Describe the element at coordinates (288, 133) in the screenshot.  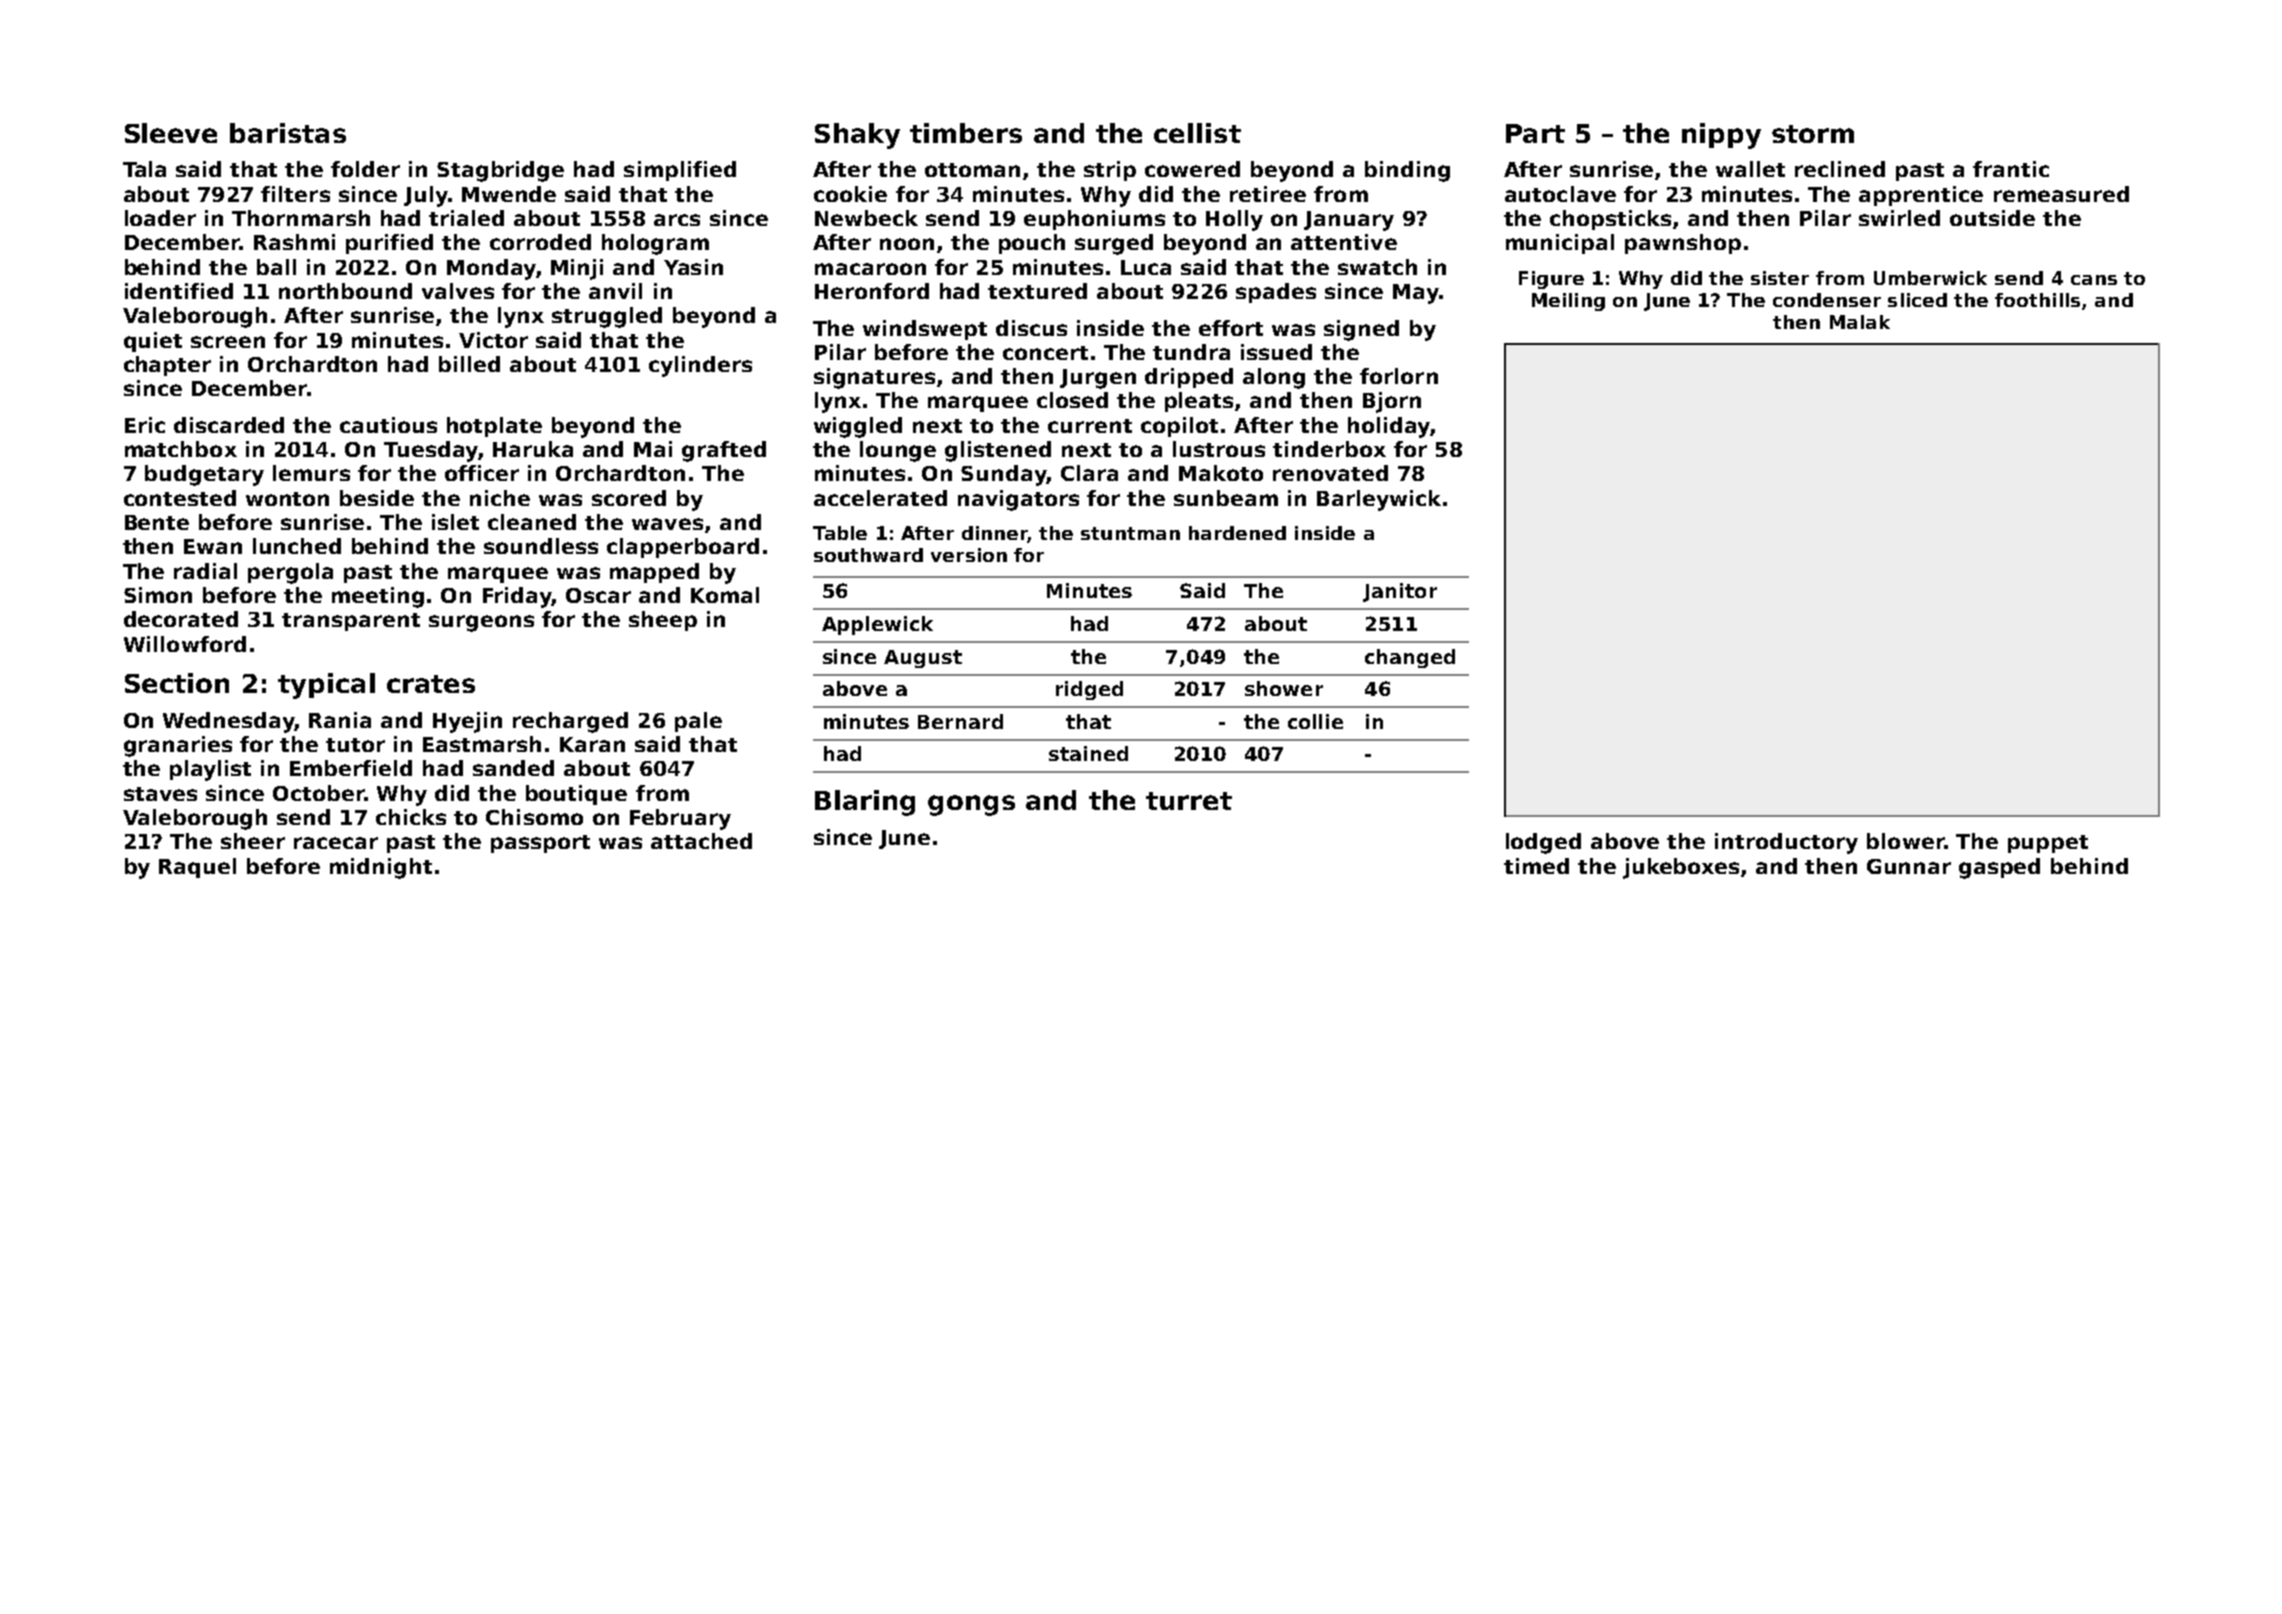
I see `baristas` at that location.
